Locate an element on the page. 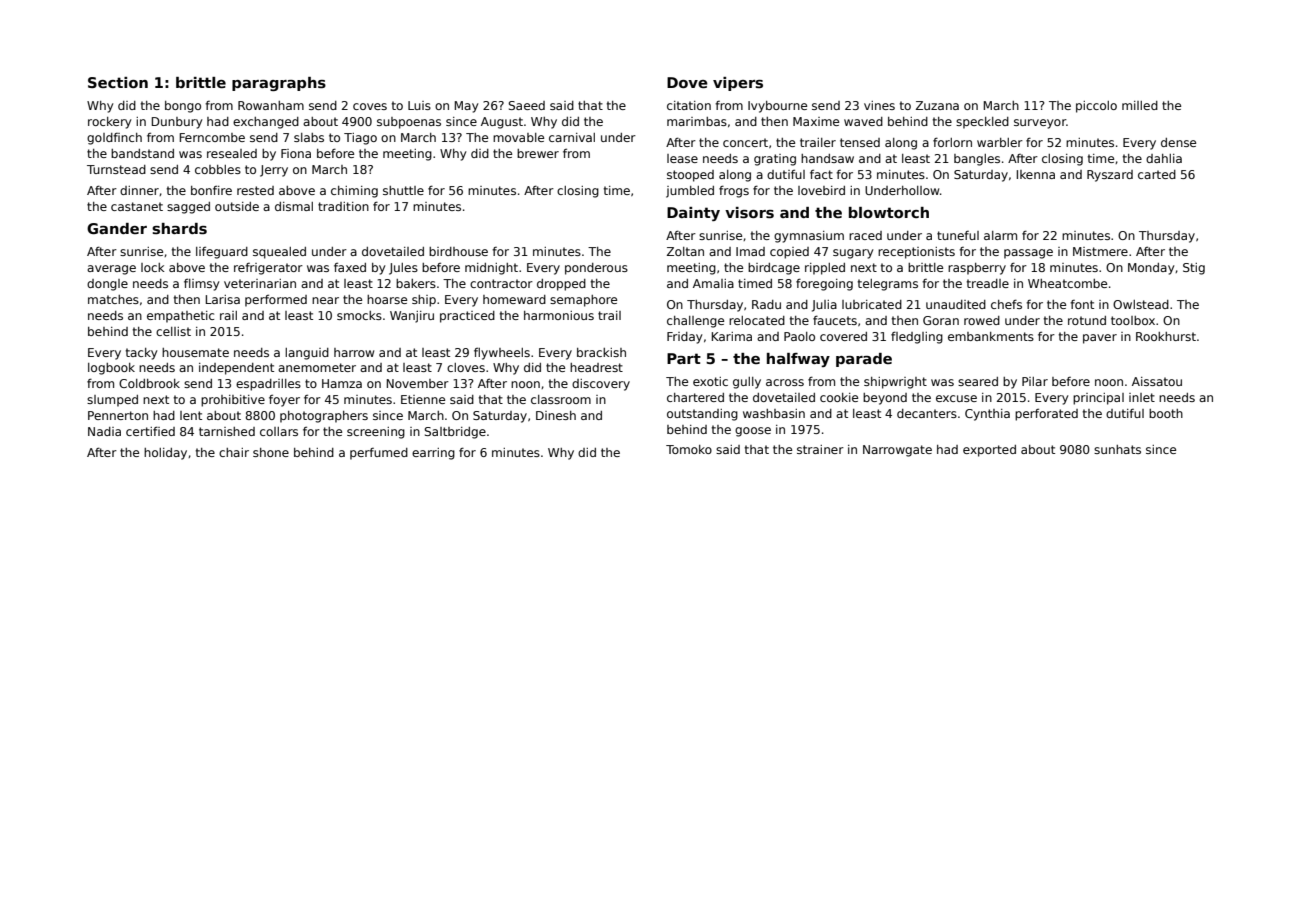 This document has width=1308, height=924. earring is located at coordinates (433, 454).
